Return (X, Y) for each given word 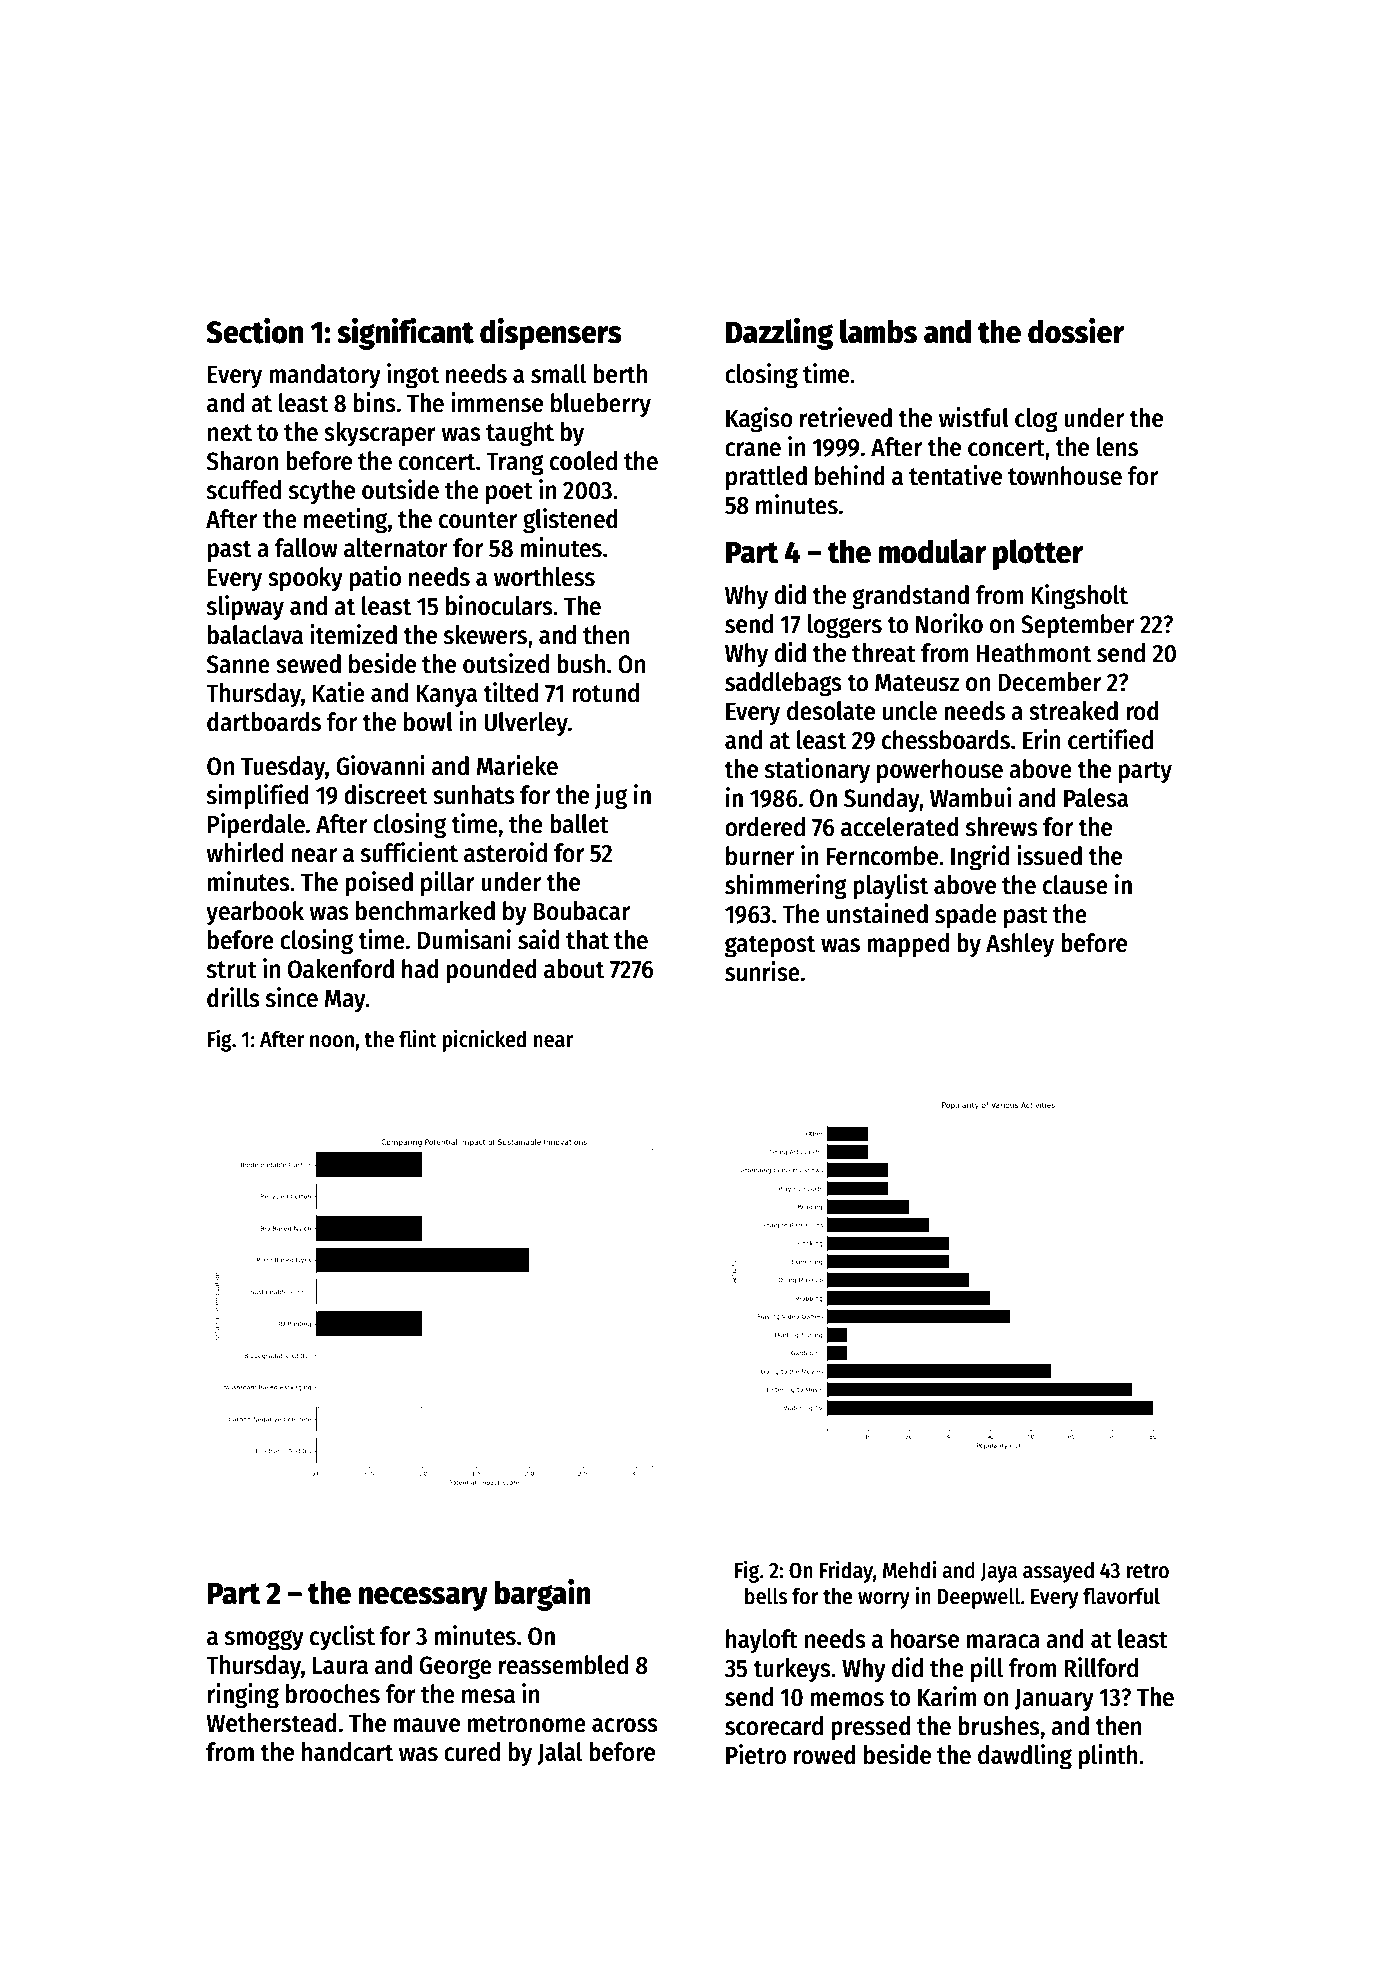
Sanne (238, 664)
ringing (243, 1696)
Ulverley (526, 724)
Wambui (970, 797)
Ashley (1020, 945)
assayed (1058, 1572)
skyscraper (380, 434)
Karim (947, 1696)
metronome (527, 1724)
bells (766, 1596)
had (420, 969)
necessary (423, 1599)
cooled (583, 461)
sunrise (762, 971)
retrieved (846, 417)
